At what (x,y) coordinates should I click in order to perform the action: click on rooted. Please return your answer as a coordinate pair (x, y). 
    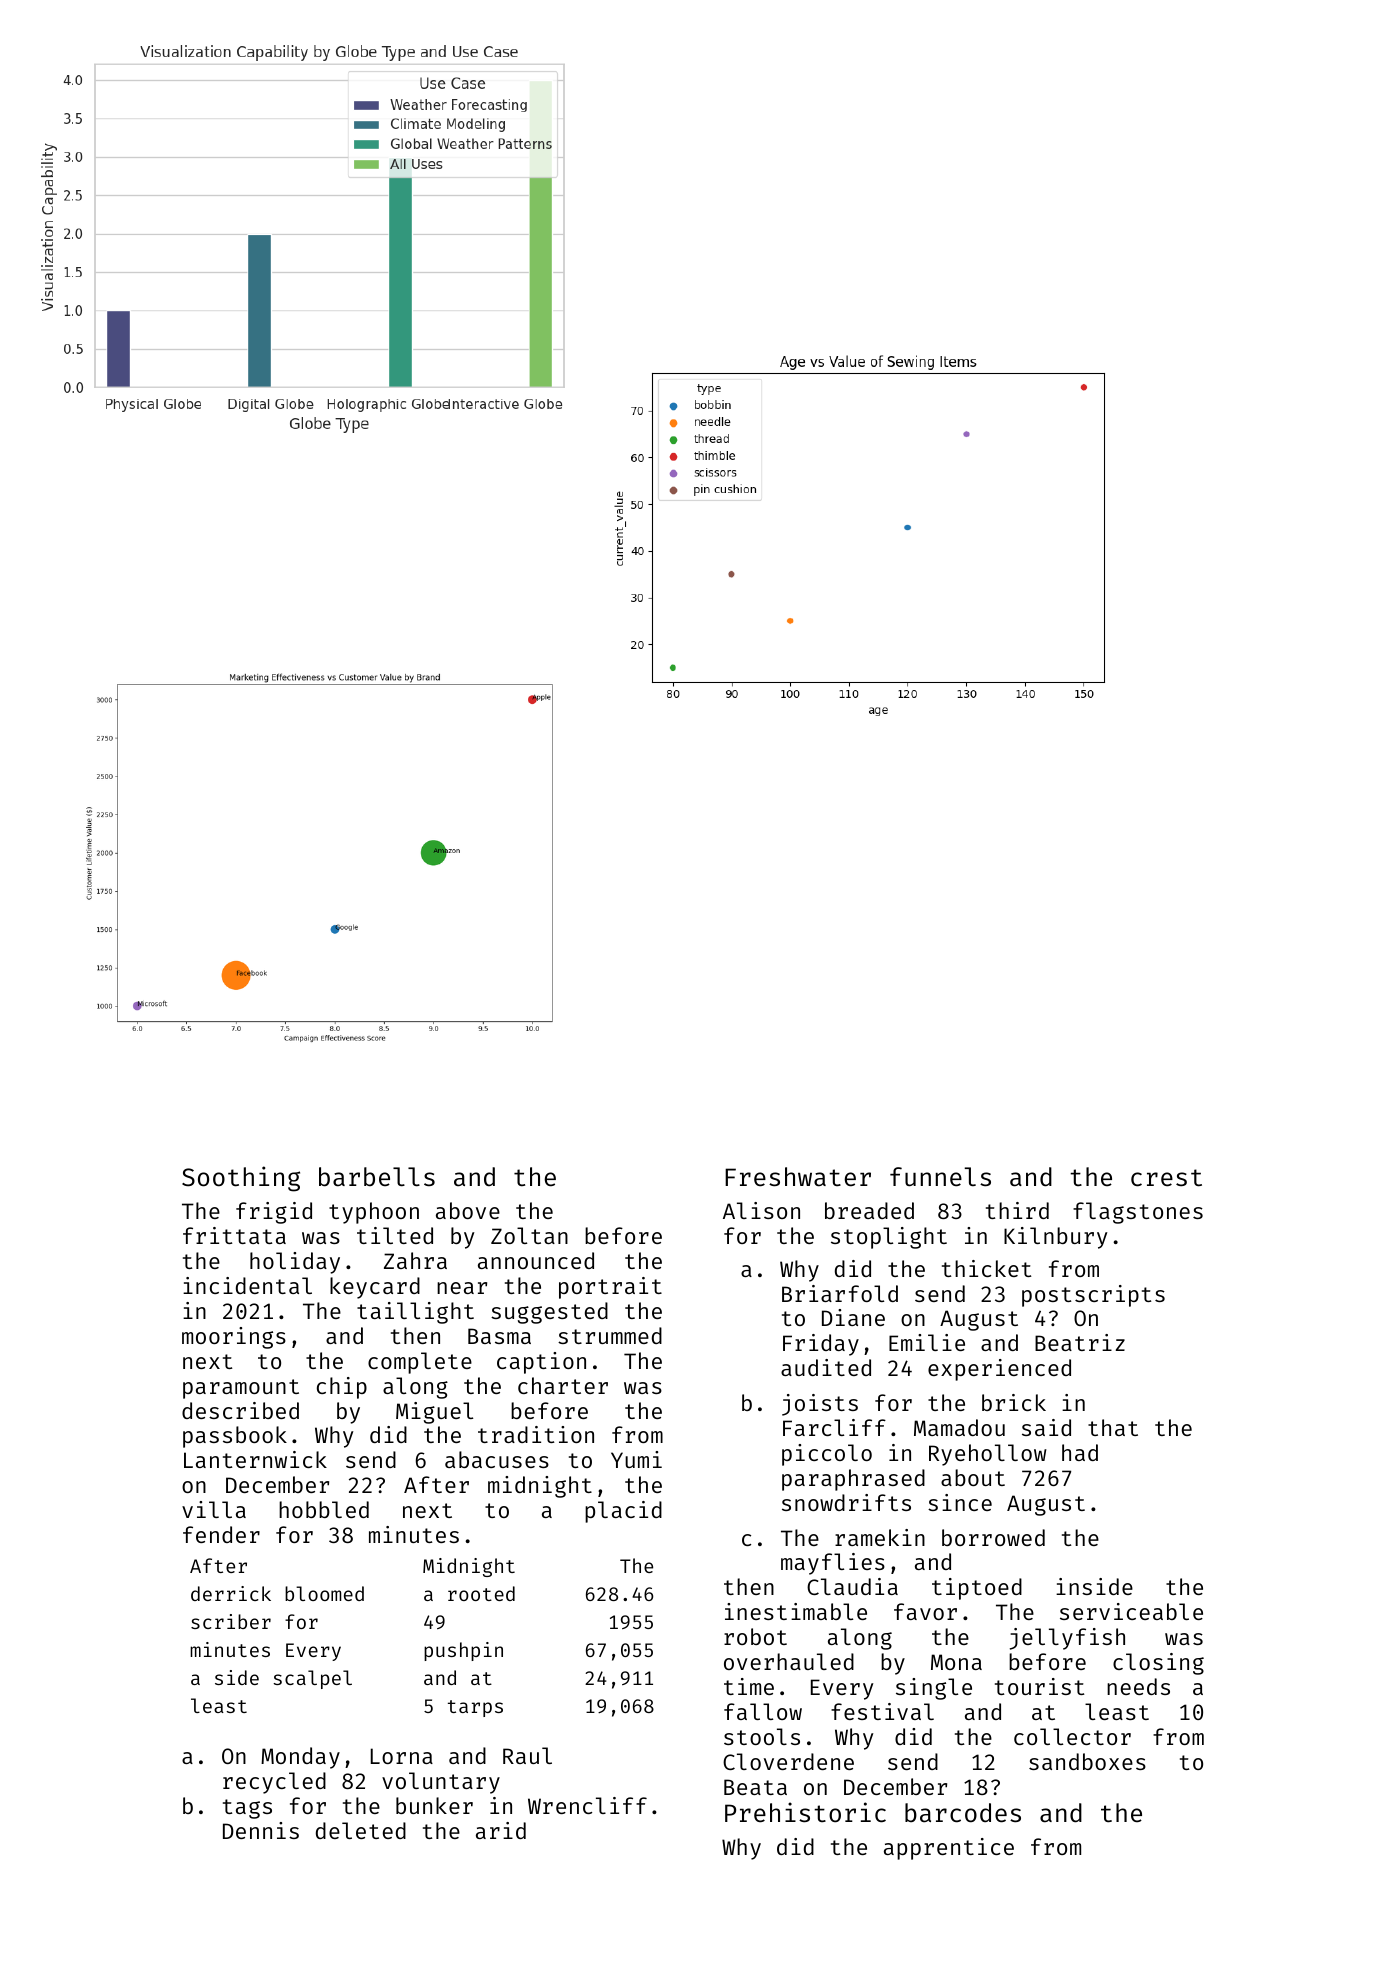
    Looking at the image, I should click on (481, 1593).
